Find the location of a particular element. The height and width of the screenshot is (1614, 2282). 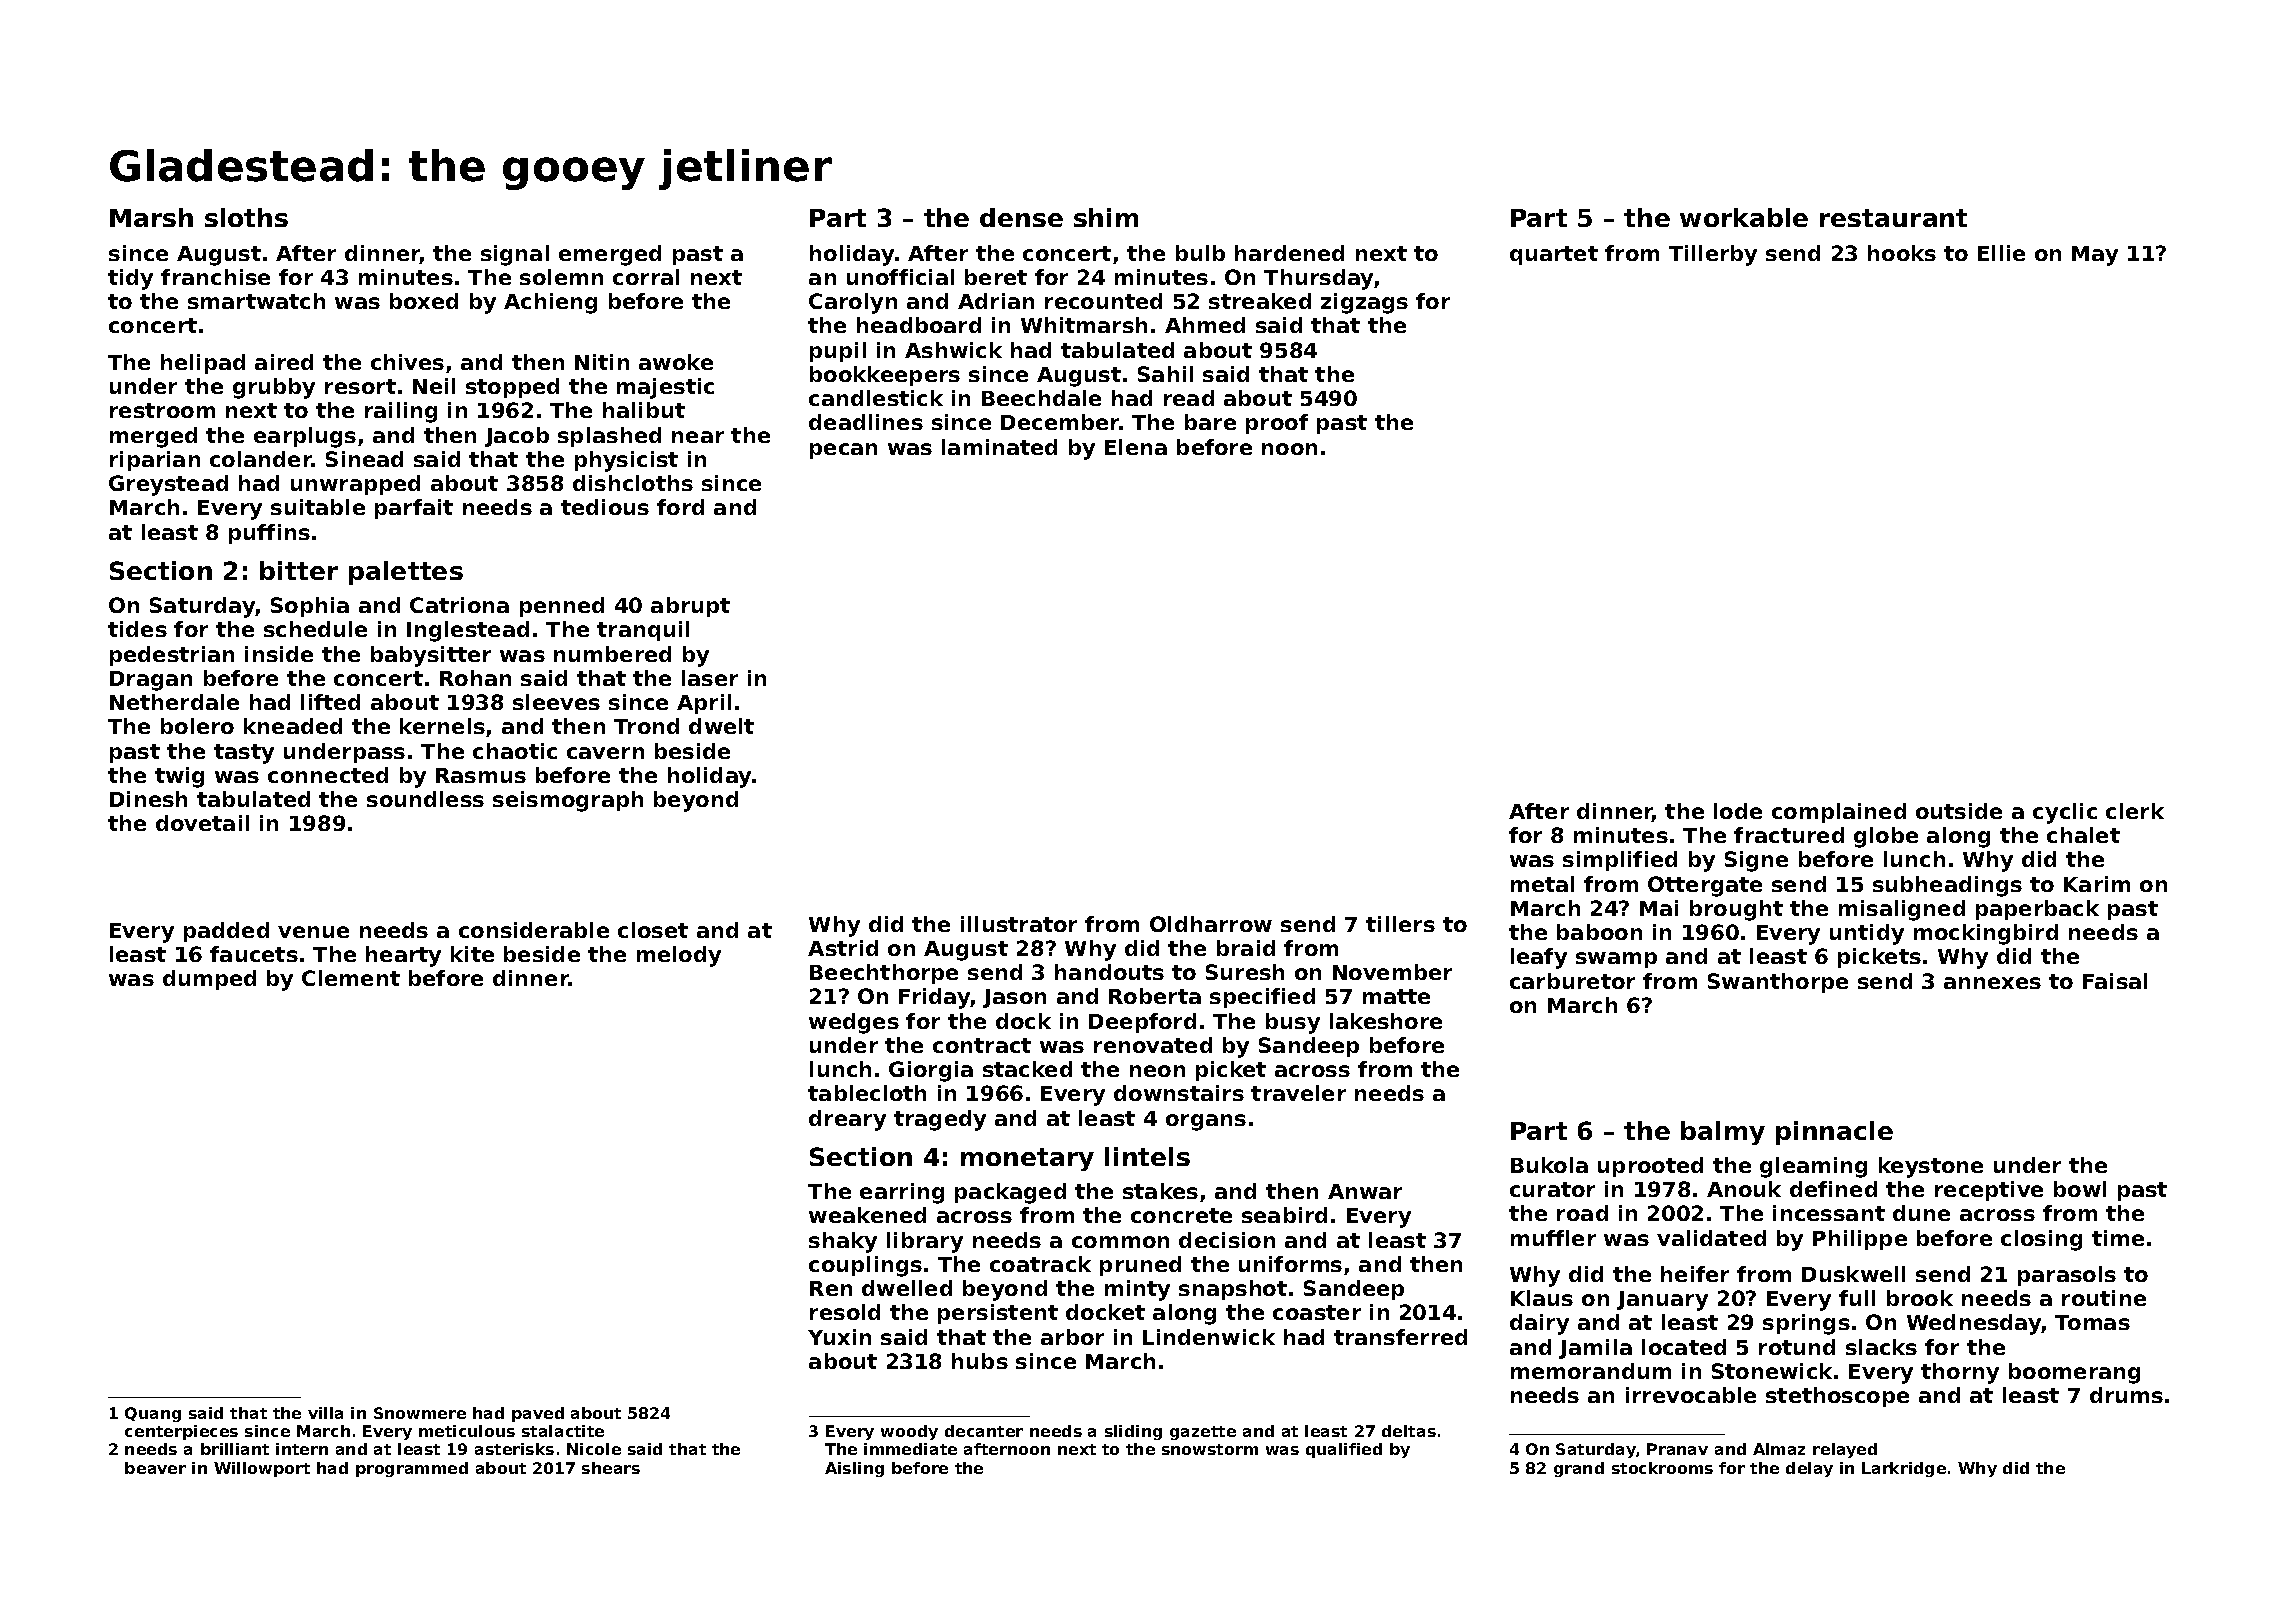

May is located at coordinates (2095, 256).
